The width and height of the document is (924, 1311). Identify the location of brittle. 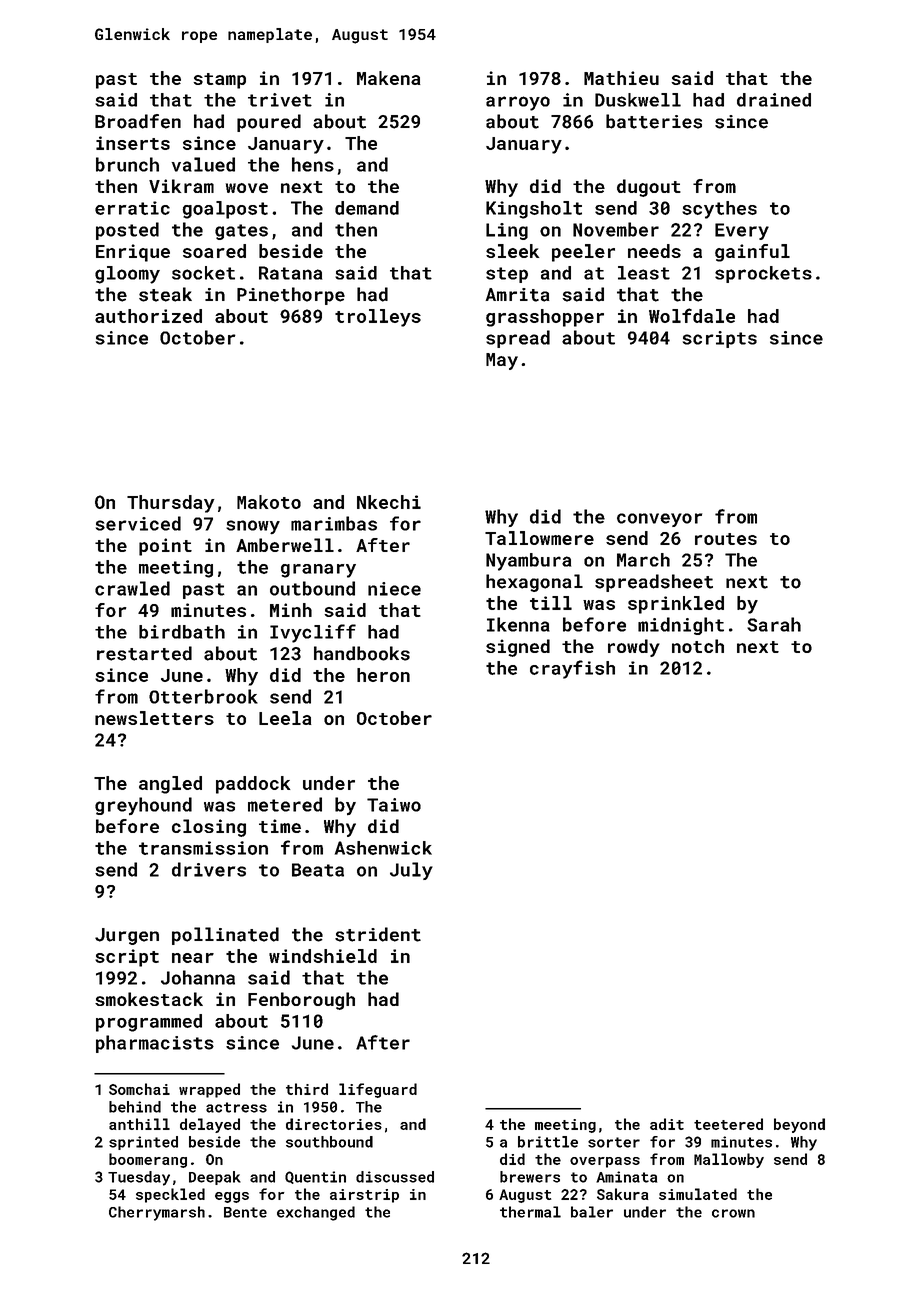
(548, 1142).
